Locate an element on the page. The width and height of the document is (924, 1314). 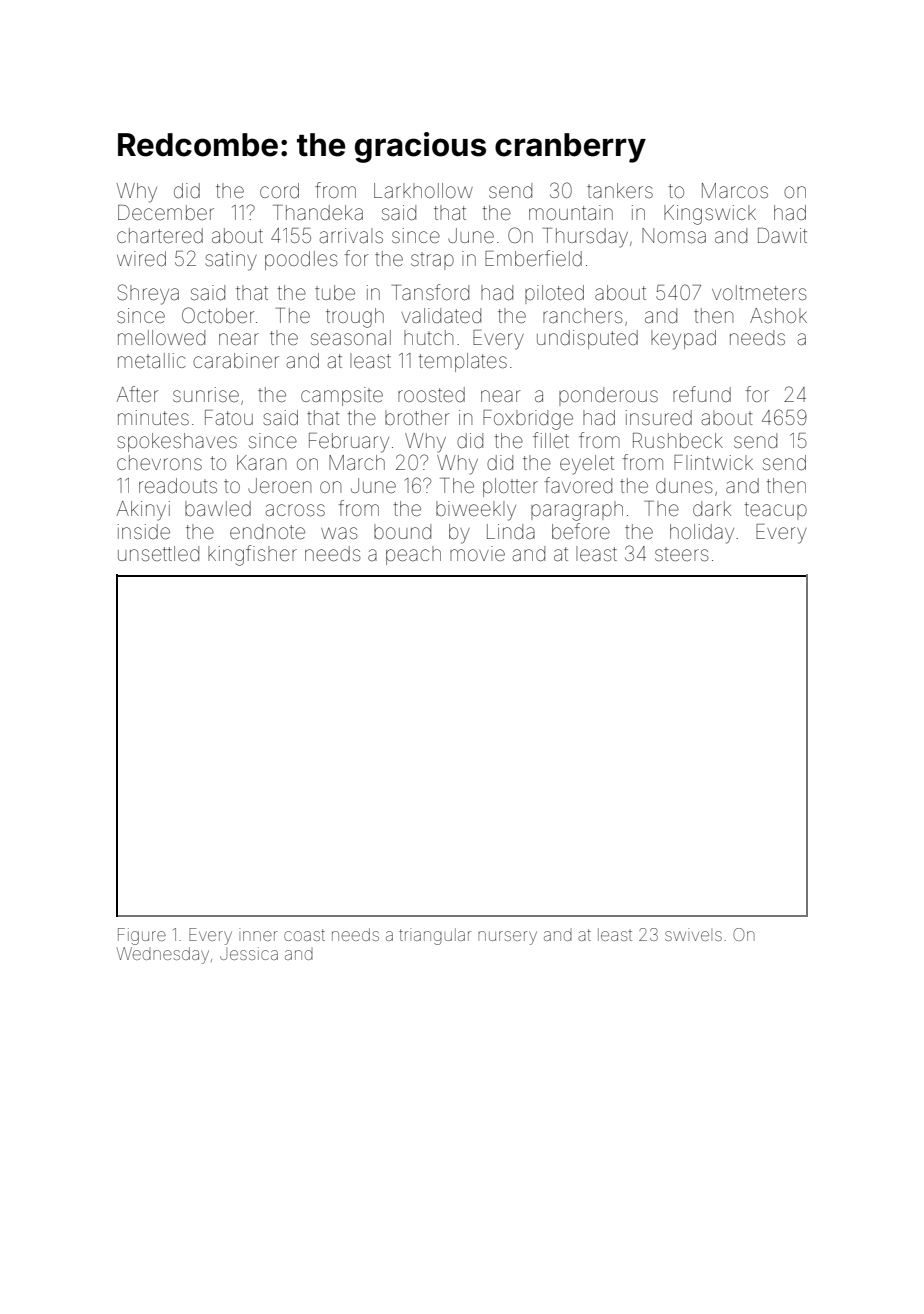
peach is located at coordinates (413, 555).
